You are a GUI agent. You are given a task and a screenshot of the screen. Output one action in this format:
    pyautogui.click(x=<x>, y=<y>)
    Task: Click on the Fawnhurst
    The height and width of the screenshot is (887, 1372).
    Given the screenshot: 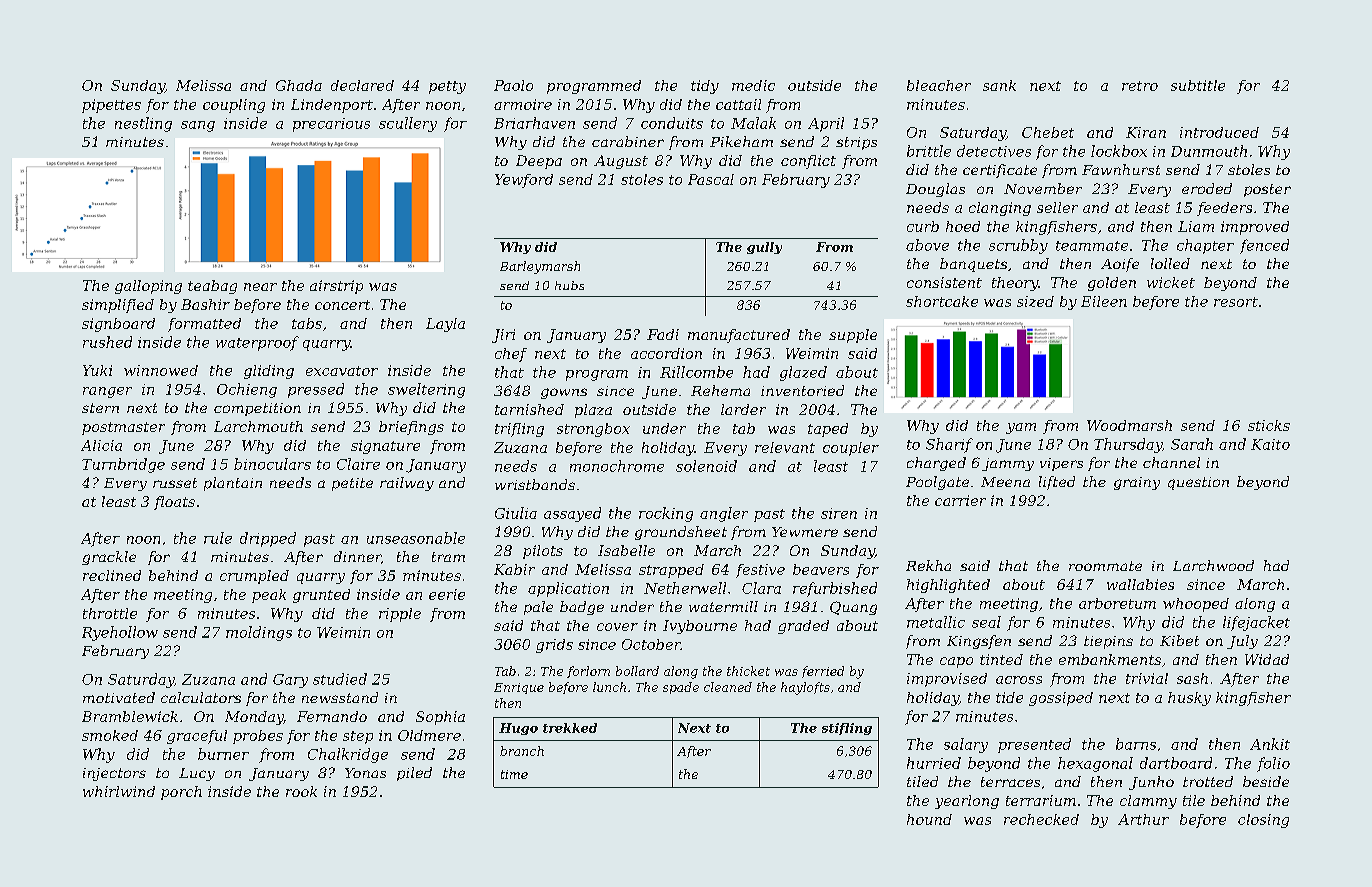 What is the action you would take?
    pyautogui.click(x=1121, y=169)
